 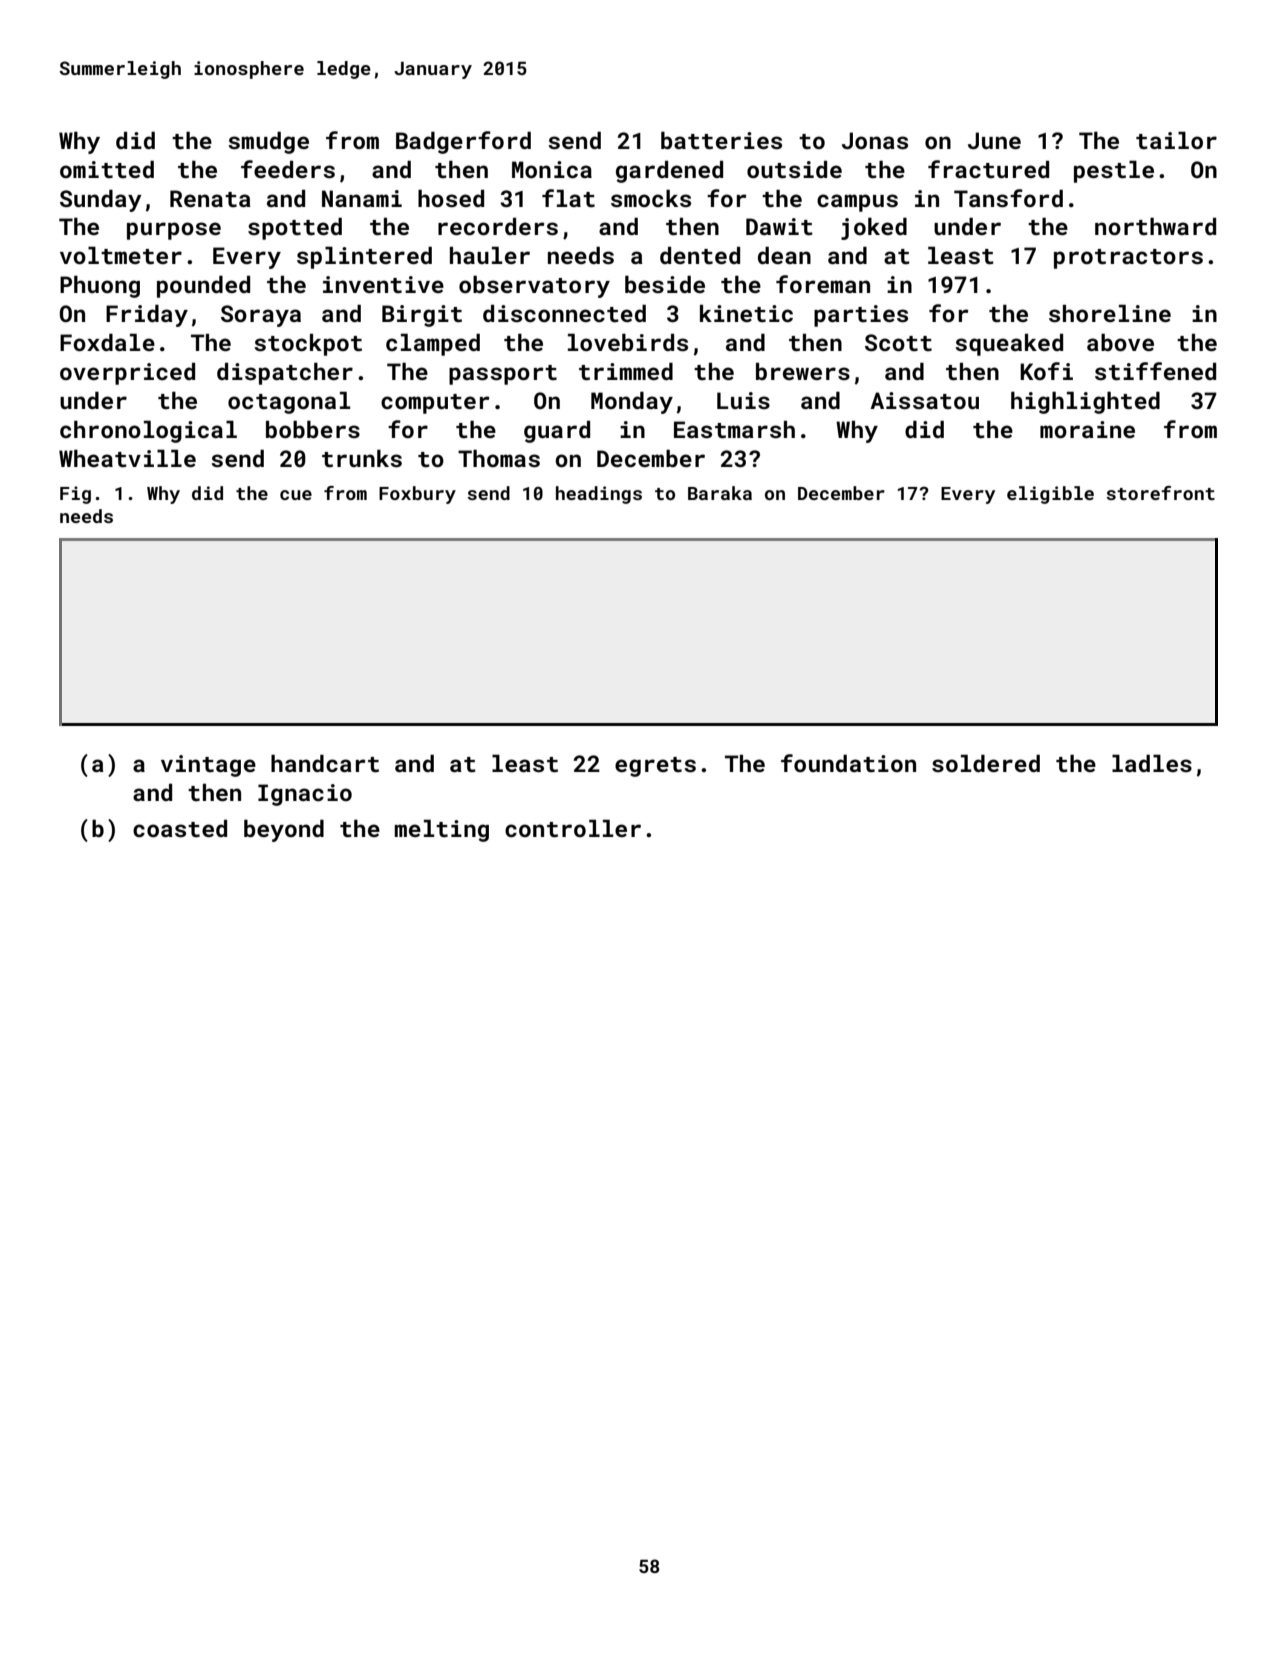 I want to click on batteries, so click(x=721, y=140).
